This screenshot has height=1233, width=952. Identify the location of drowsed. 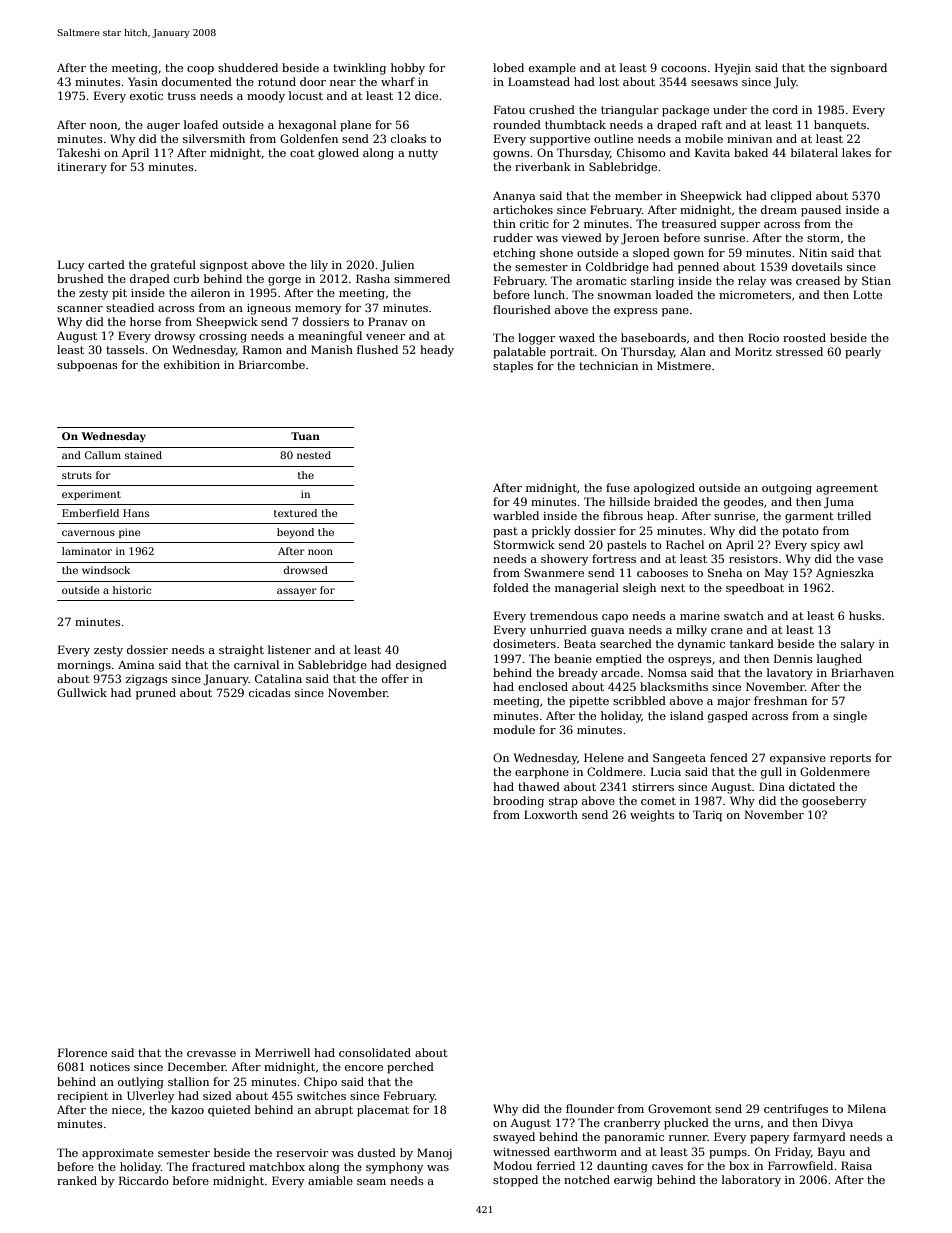
(306, 570).
